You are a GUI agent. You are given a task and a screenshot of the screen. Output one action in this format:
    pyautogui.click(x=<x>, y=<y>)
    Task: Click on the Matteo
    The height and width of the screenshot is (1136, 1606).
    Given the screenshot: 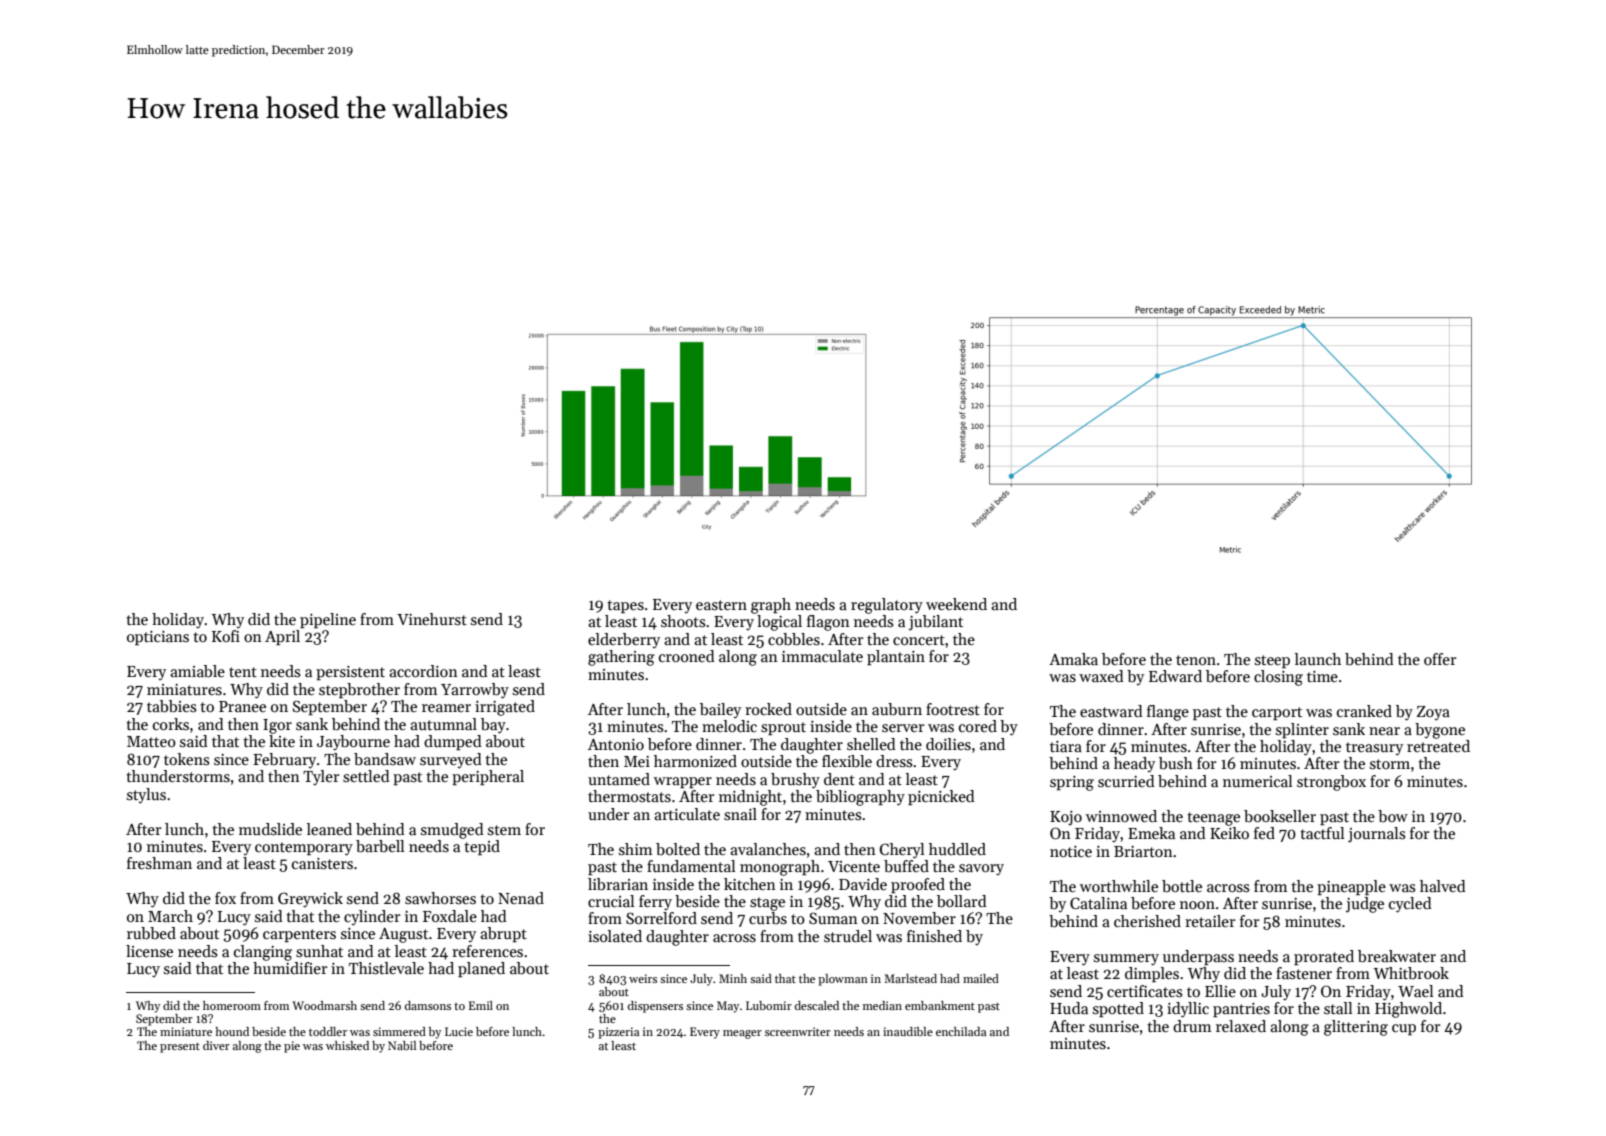 What is the action you would take?
    pyautogui.click(x=151, y=741)
